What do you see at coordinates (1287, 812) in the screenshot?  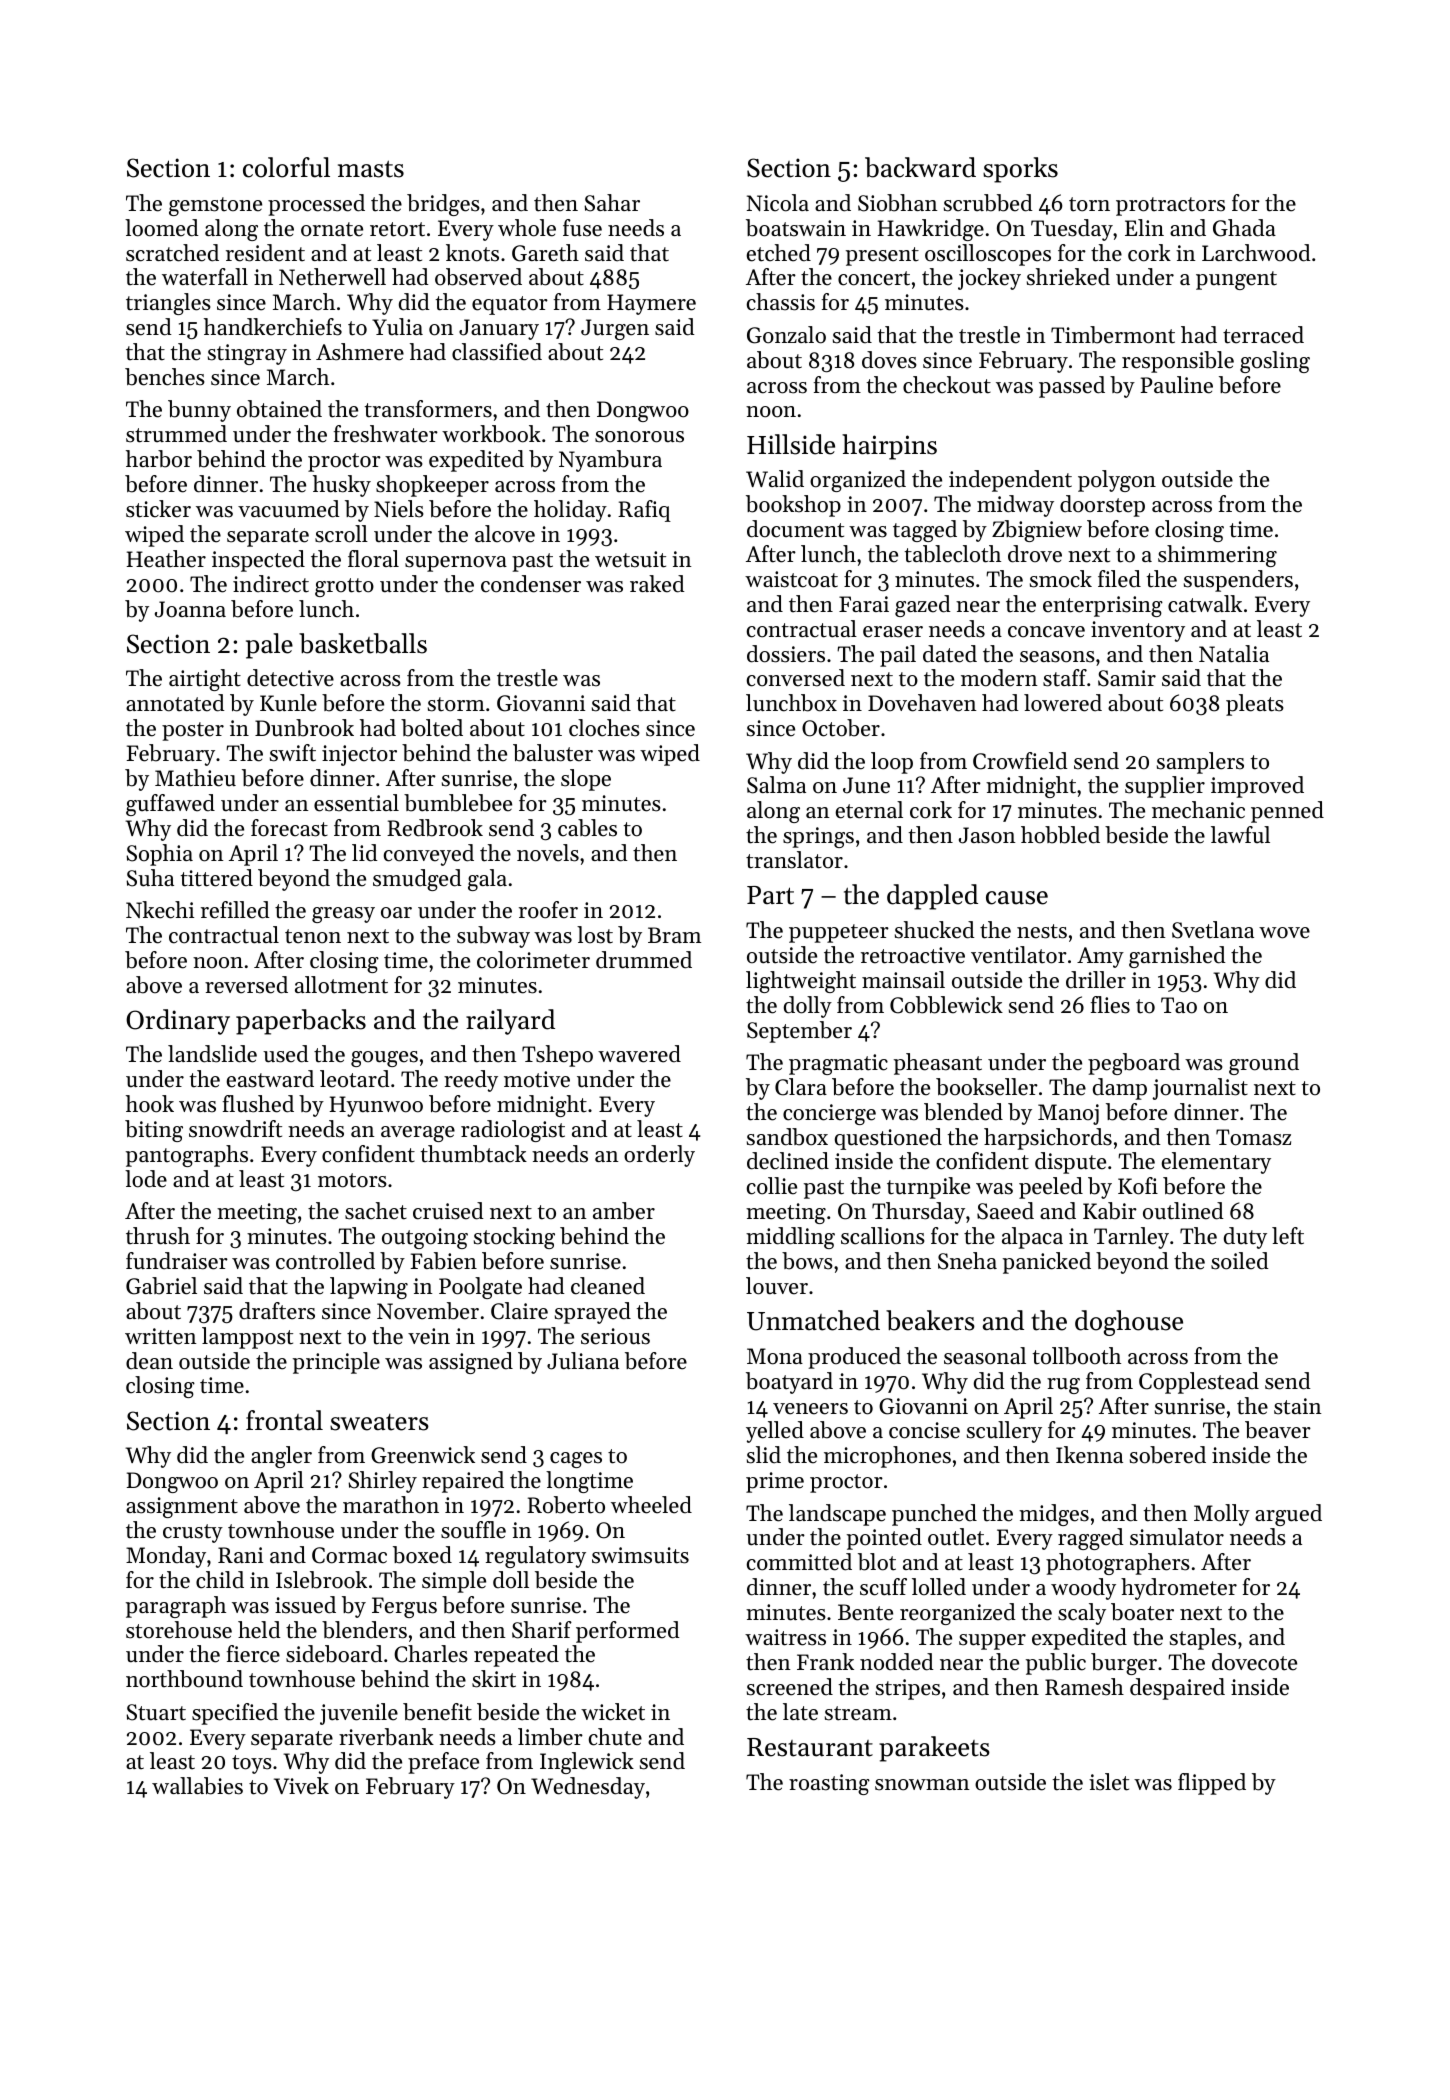 I see `penned` at bounding box center [1287, 812].
